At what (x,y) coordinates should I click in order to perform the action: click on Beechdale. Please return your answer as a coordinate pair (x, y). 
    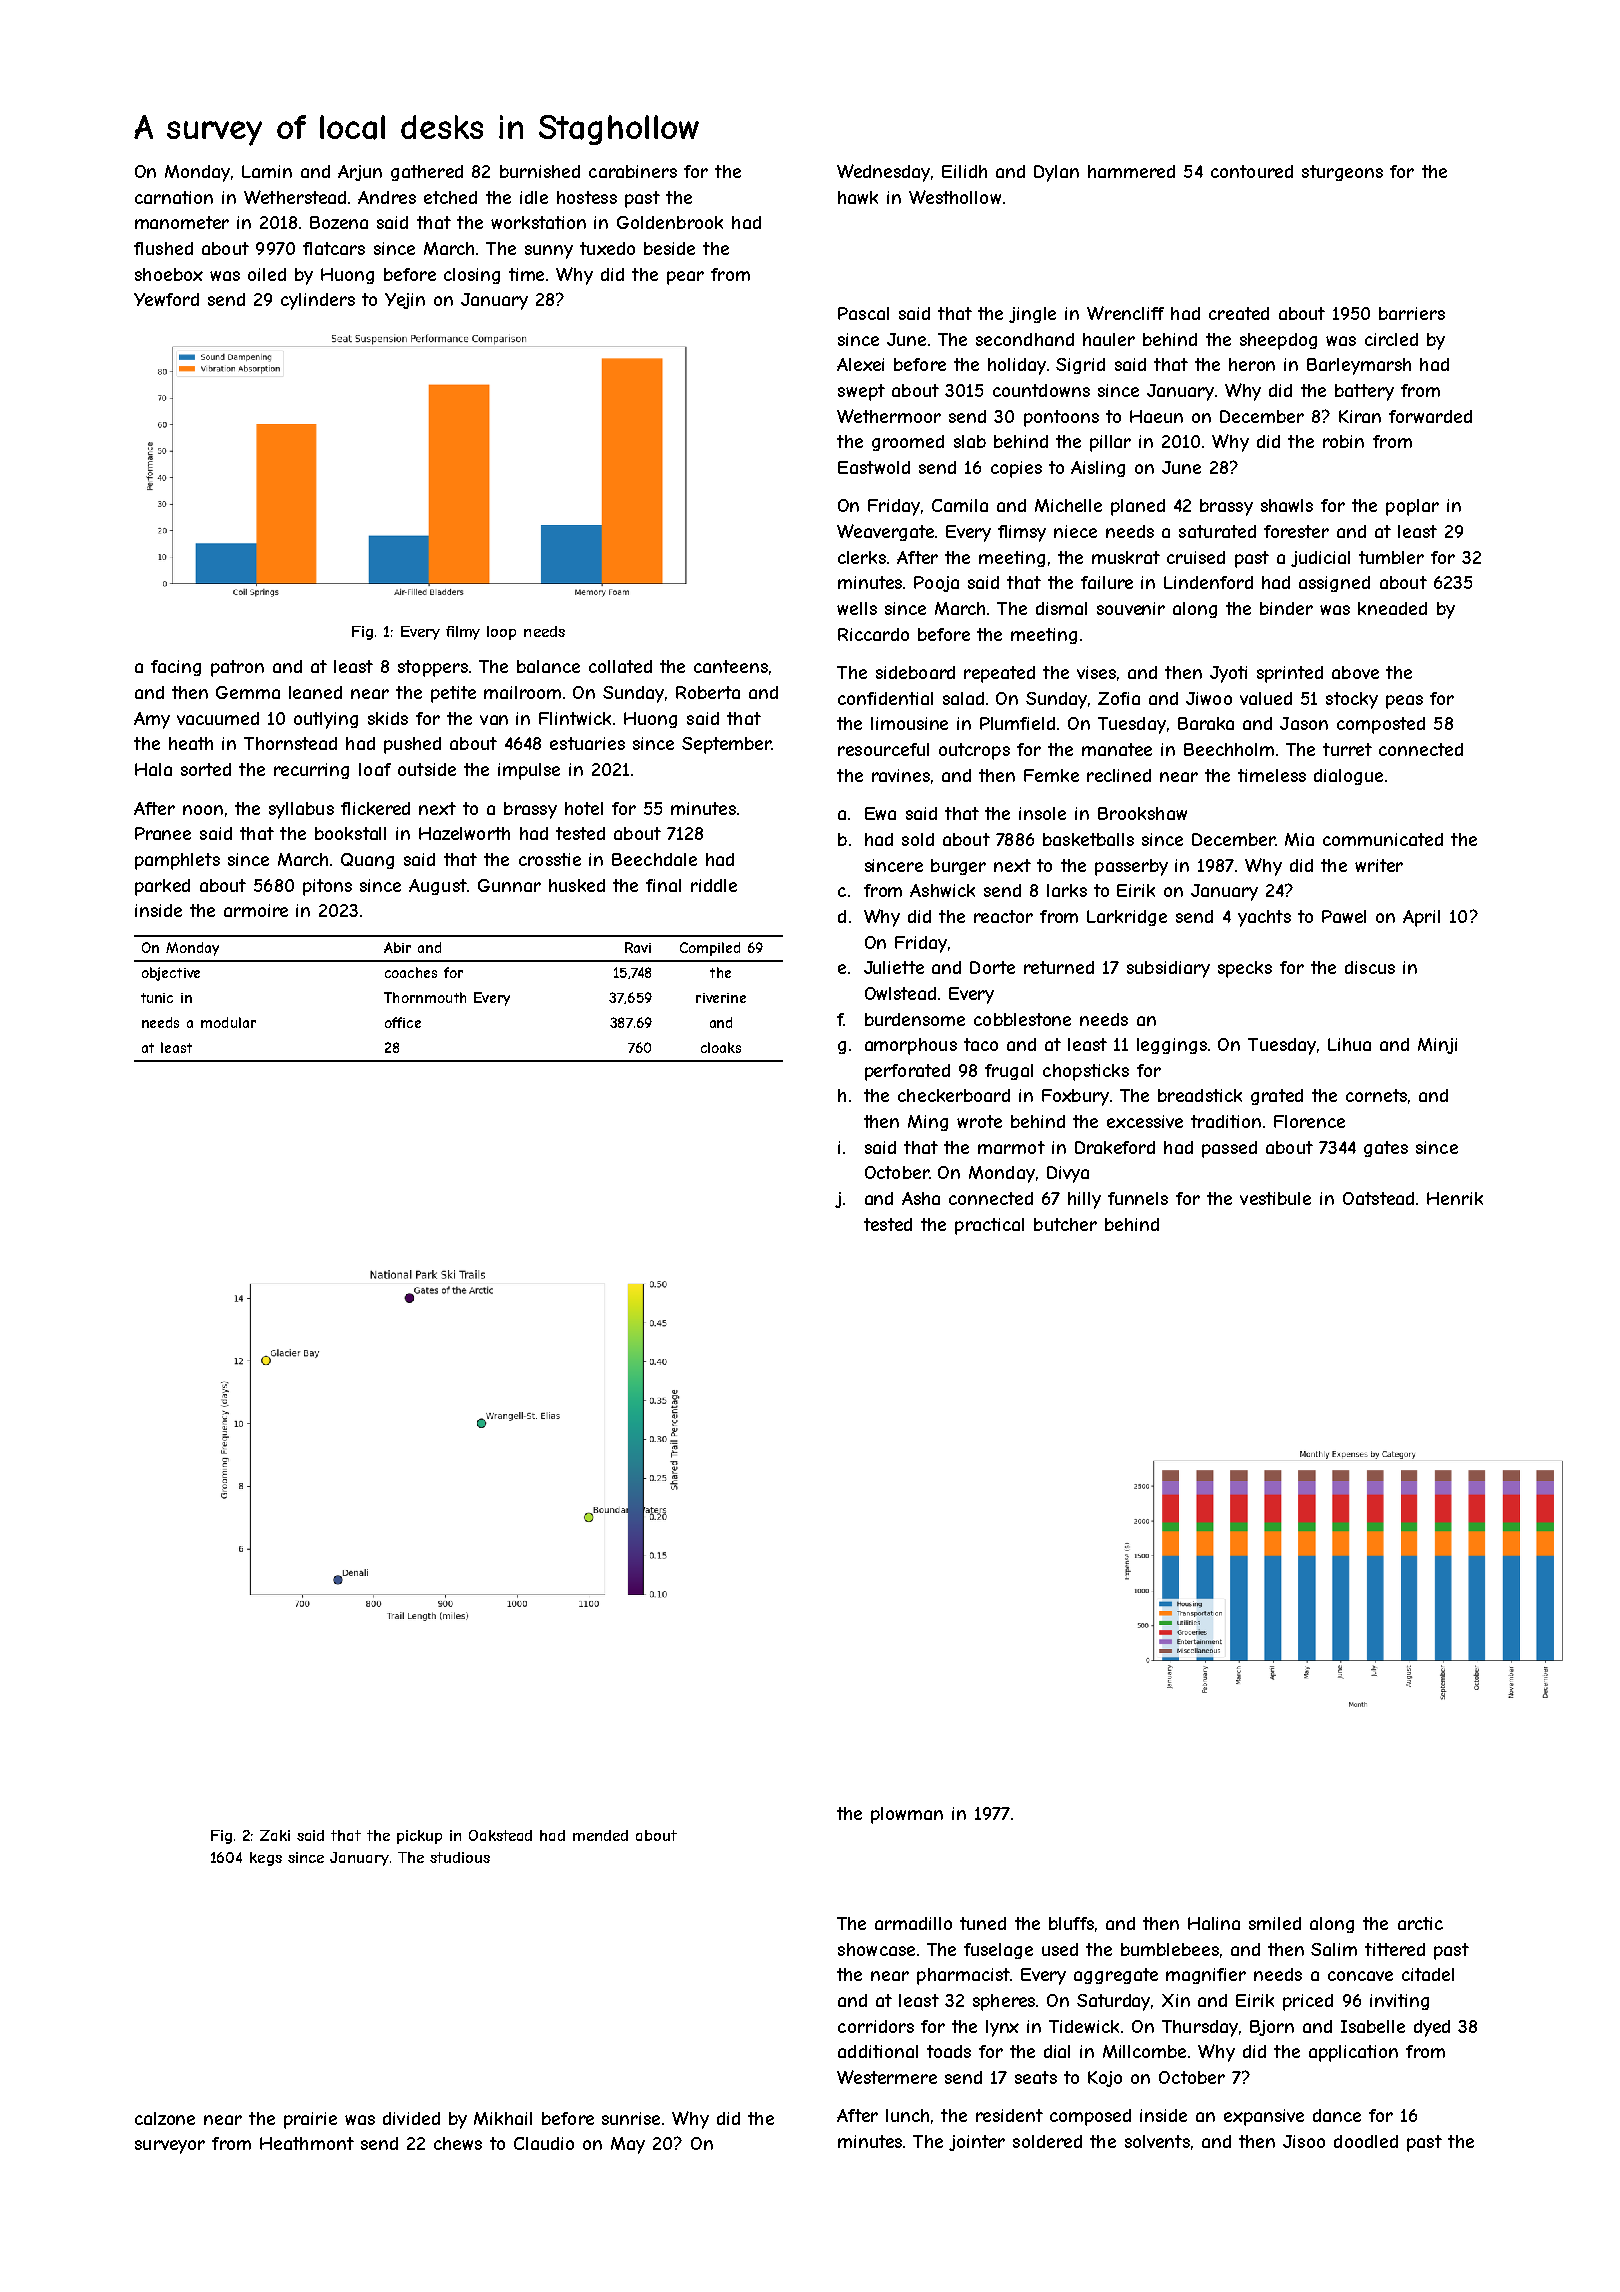
    Looking at the image, I should click on (654, 859).
